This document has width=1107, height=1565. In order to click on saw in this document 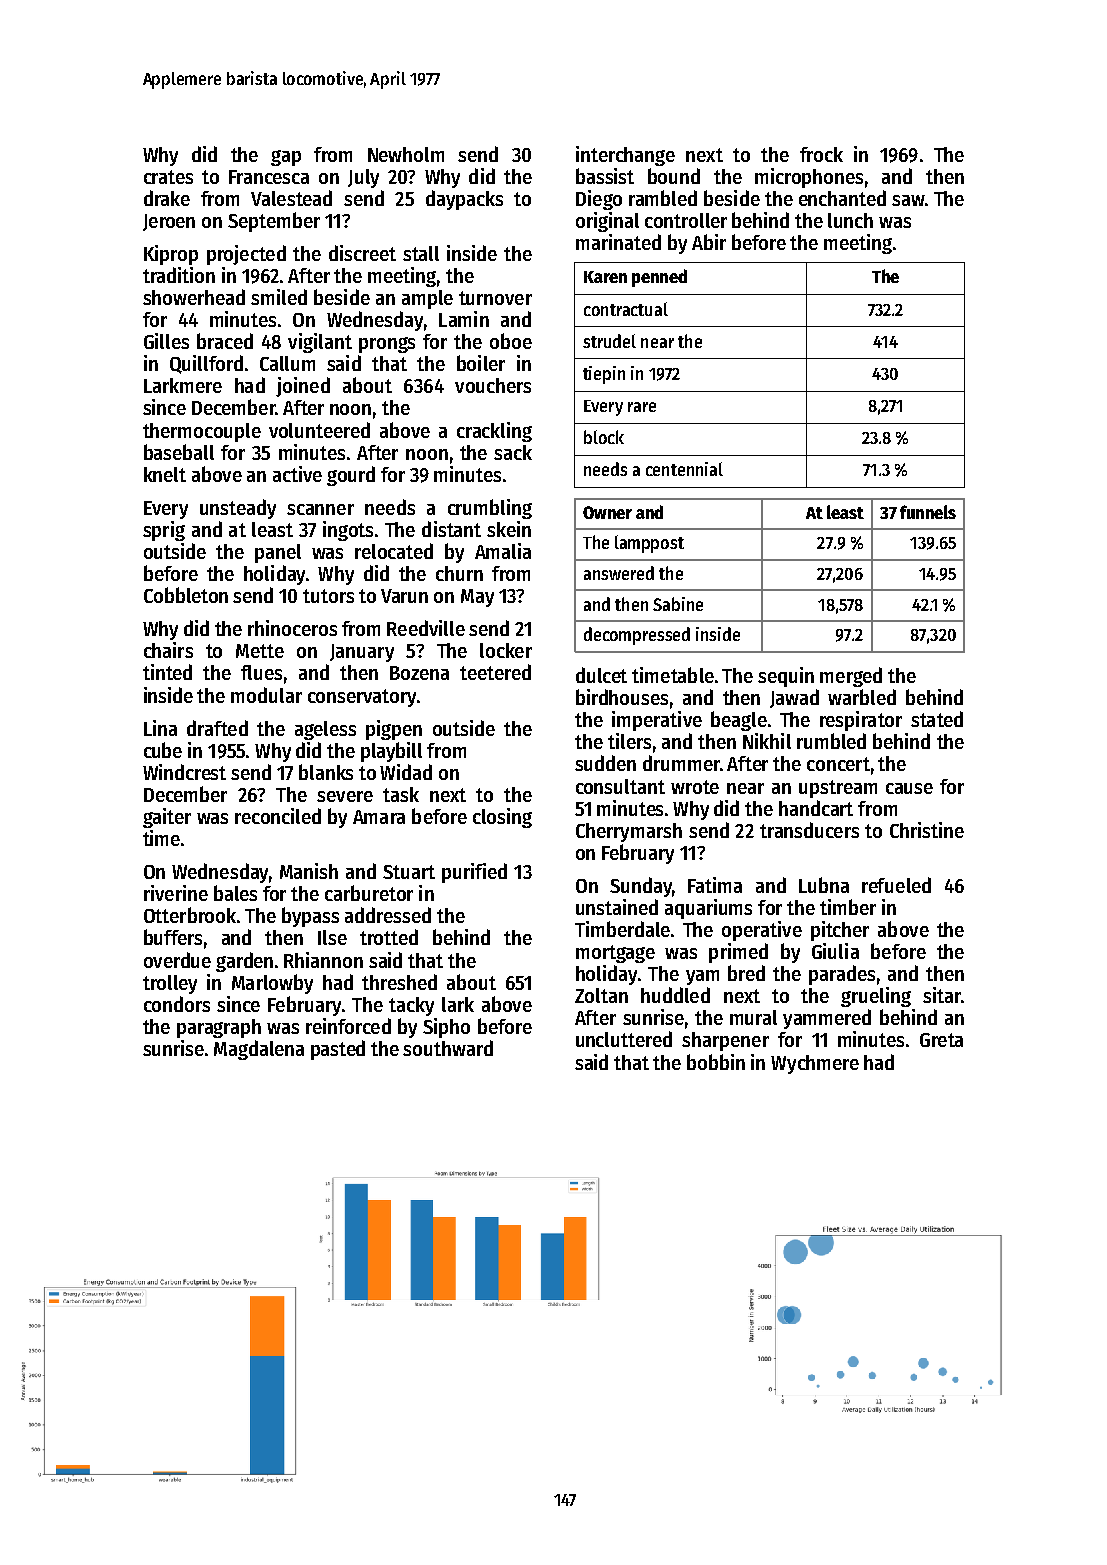, I will do `click(908, 200)`.
